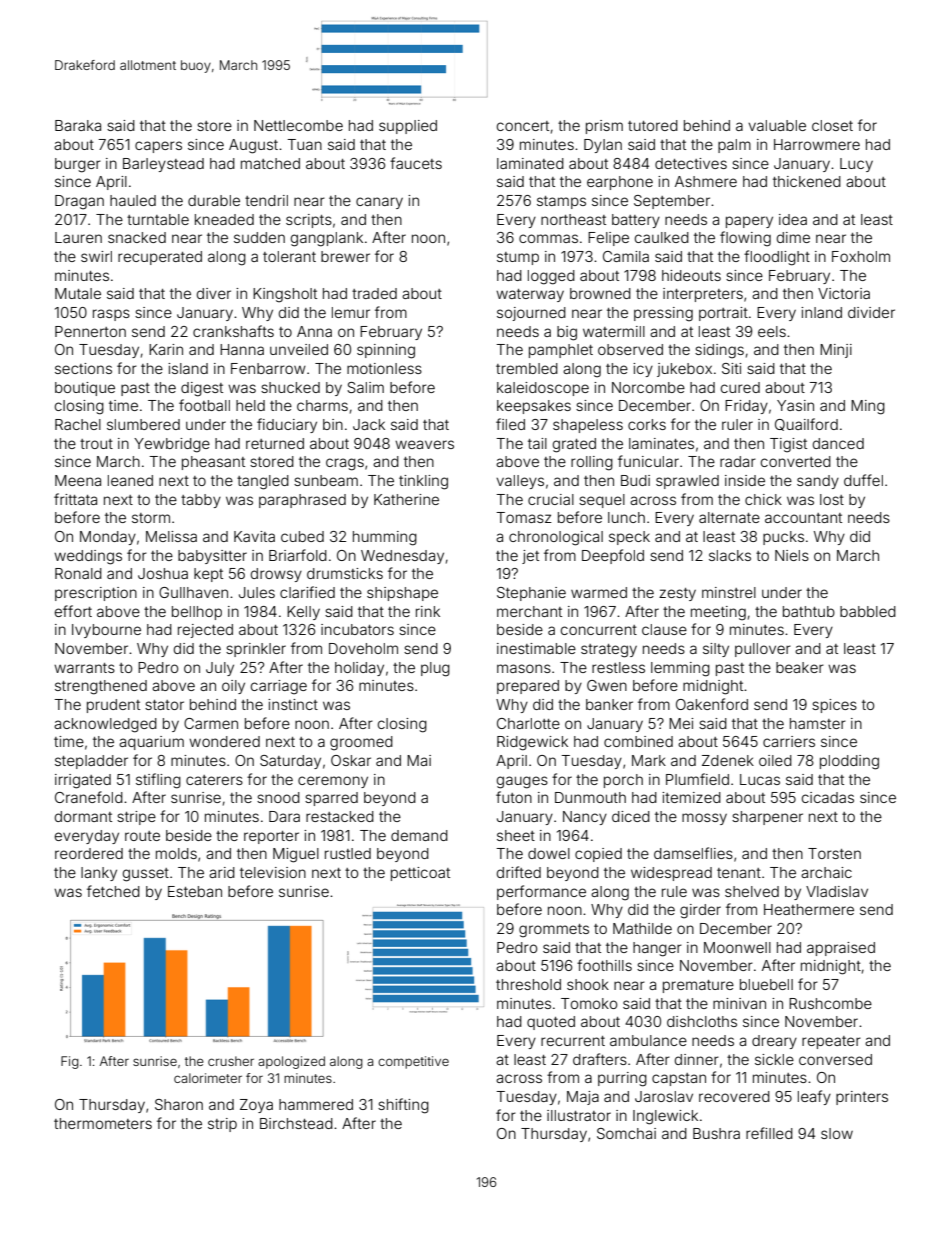 The height and width of the screenshot is (1233, 952). Describe the element at coordinates (800, 667) in the screenshot. I see `beaker` at that location.
